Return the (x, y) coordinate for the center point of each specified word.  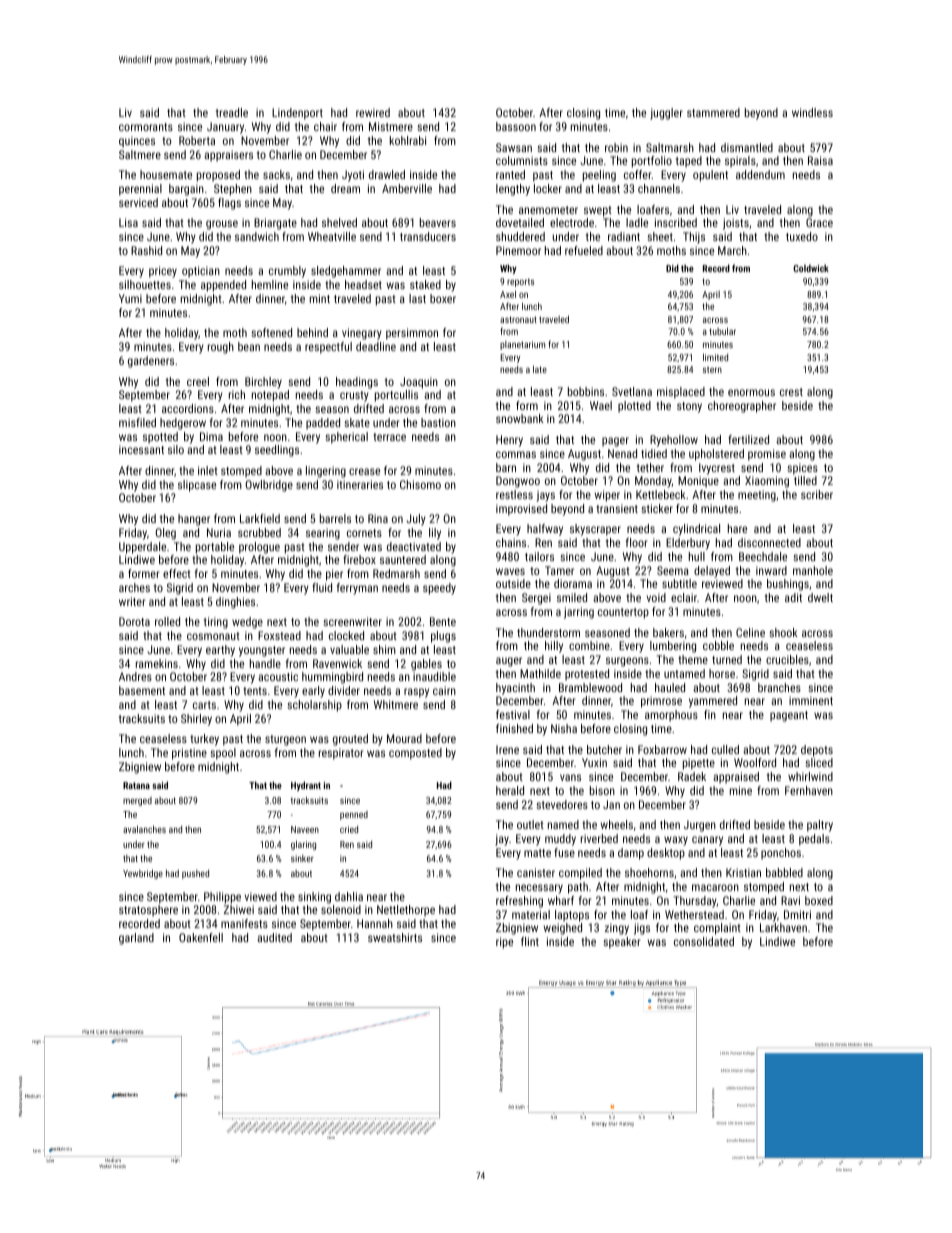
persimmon (412, 334)
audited (274, 937)
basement (142, 690)
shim (384, 649)
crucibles (787, 659)
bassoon (516, 126)
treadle (232, 112)
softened (271, 332)
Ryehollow (674, 441)
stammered (713, 112)
